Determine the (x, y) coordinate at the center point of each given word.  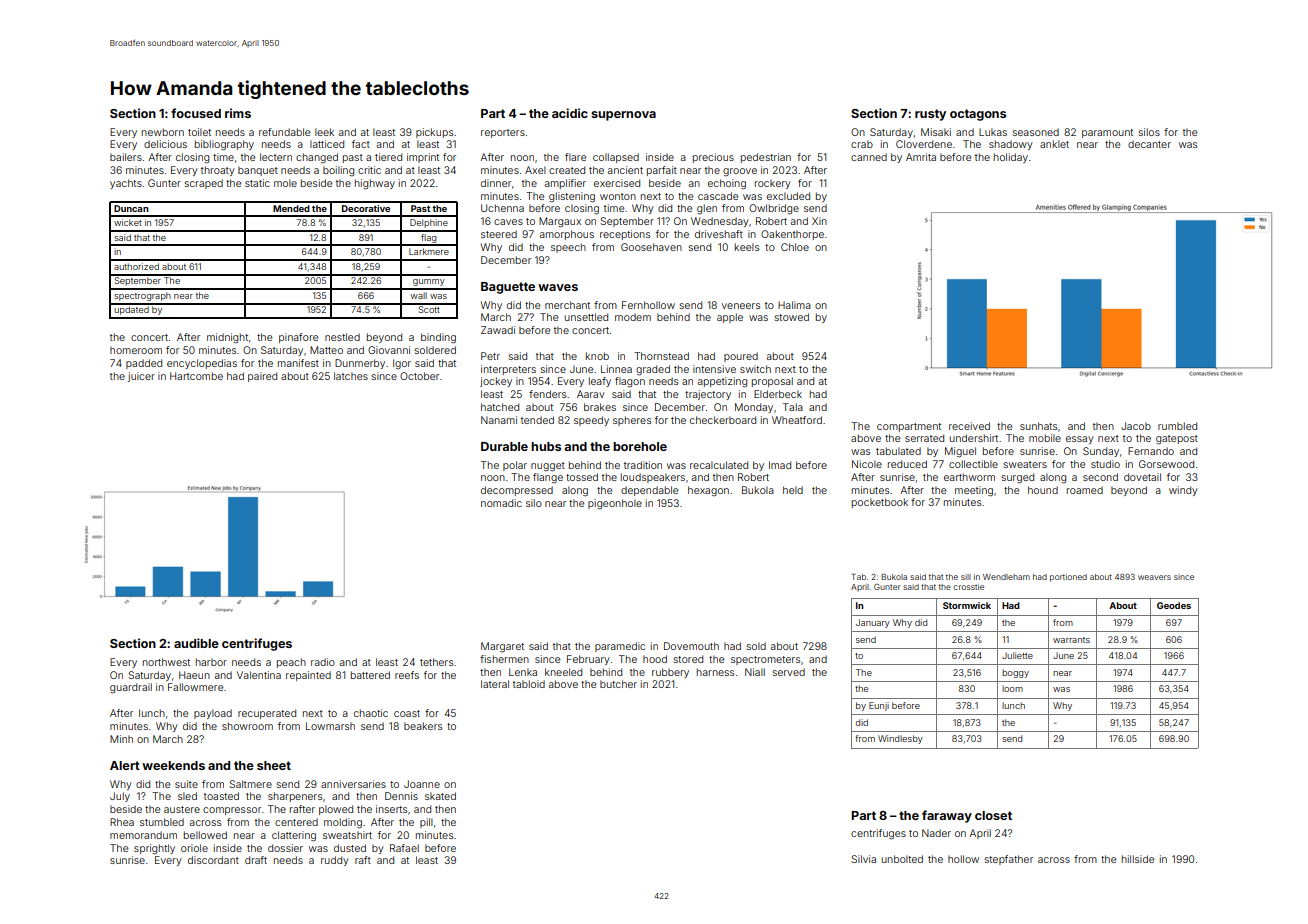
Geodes (1174, 605)
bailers (126, 157)
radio (323, 662)
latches (351, 376)
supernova (623, 116)
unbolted (902, 859)
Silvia (863, 859)
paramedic (620, 647)
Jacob (1136, 426)
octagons (978, 115)
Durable (504, 446)
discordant (213, 860)
